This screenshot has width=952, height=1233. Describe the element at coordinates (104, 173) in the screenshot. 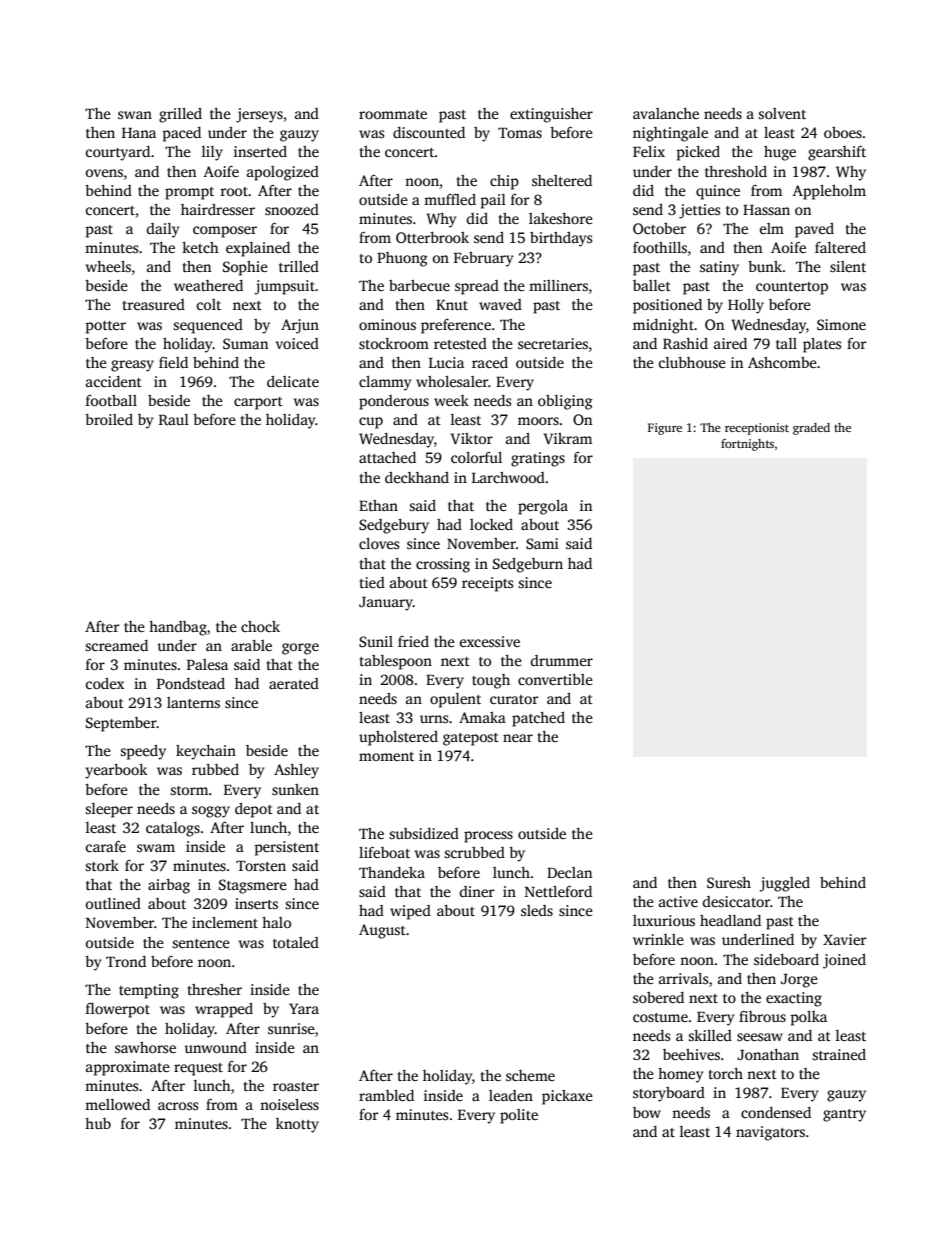

I see `ovens` at that location.
